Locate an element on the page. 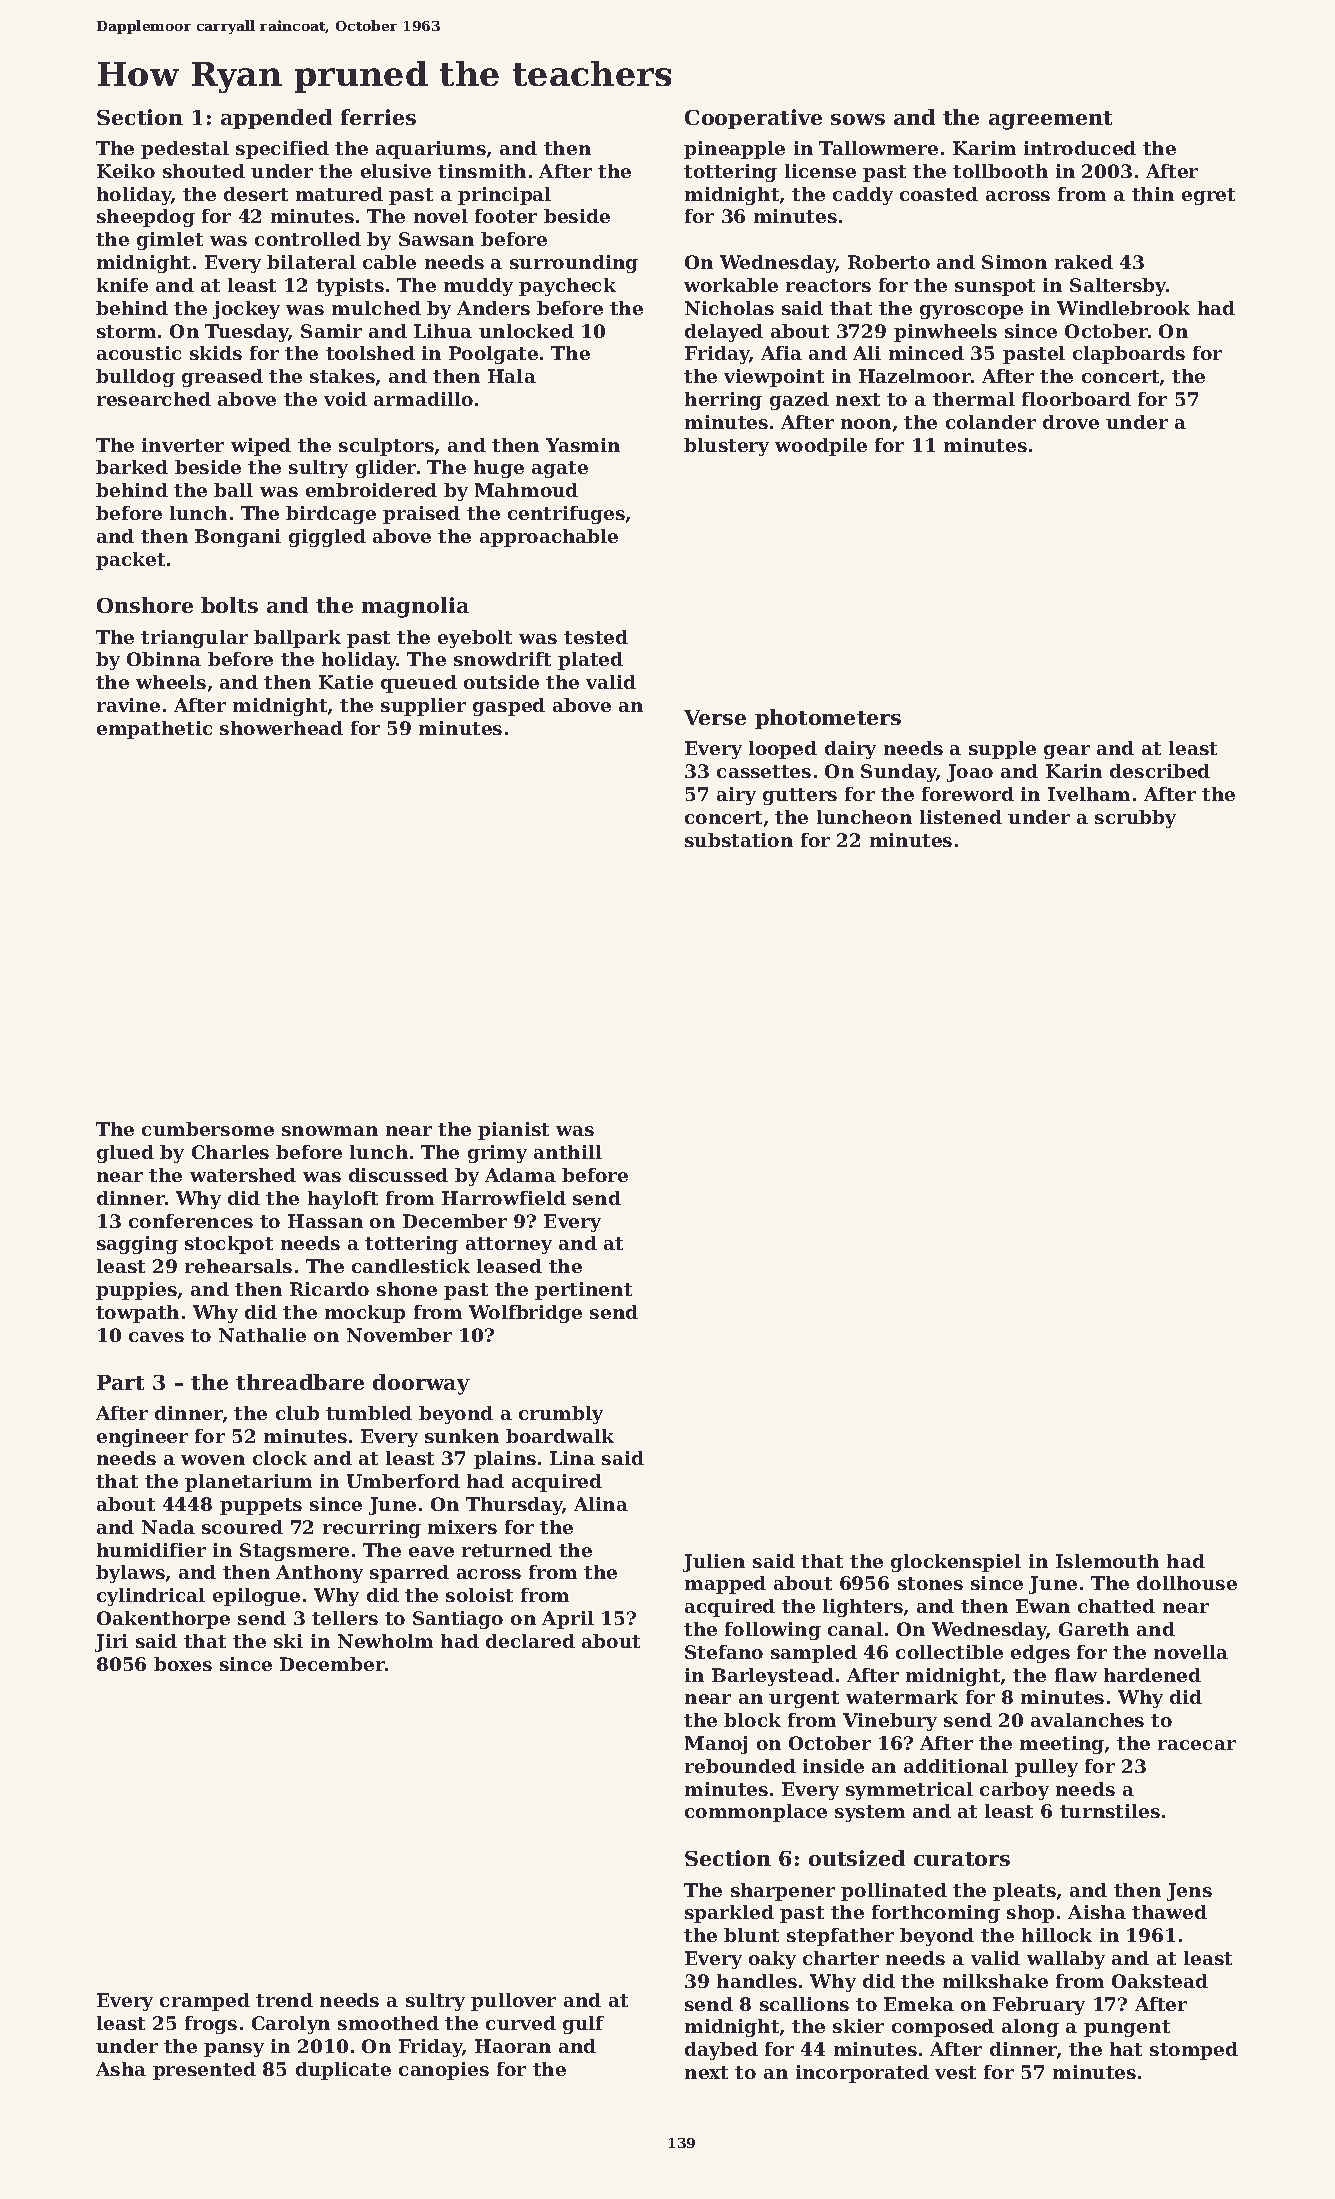 Image resolution: width=1335 pixels, height=2199 pixels. Samir is located at coordinates (331, 331).
